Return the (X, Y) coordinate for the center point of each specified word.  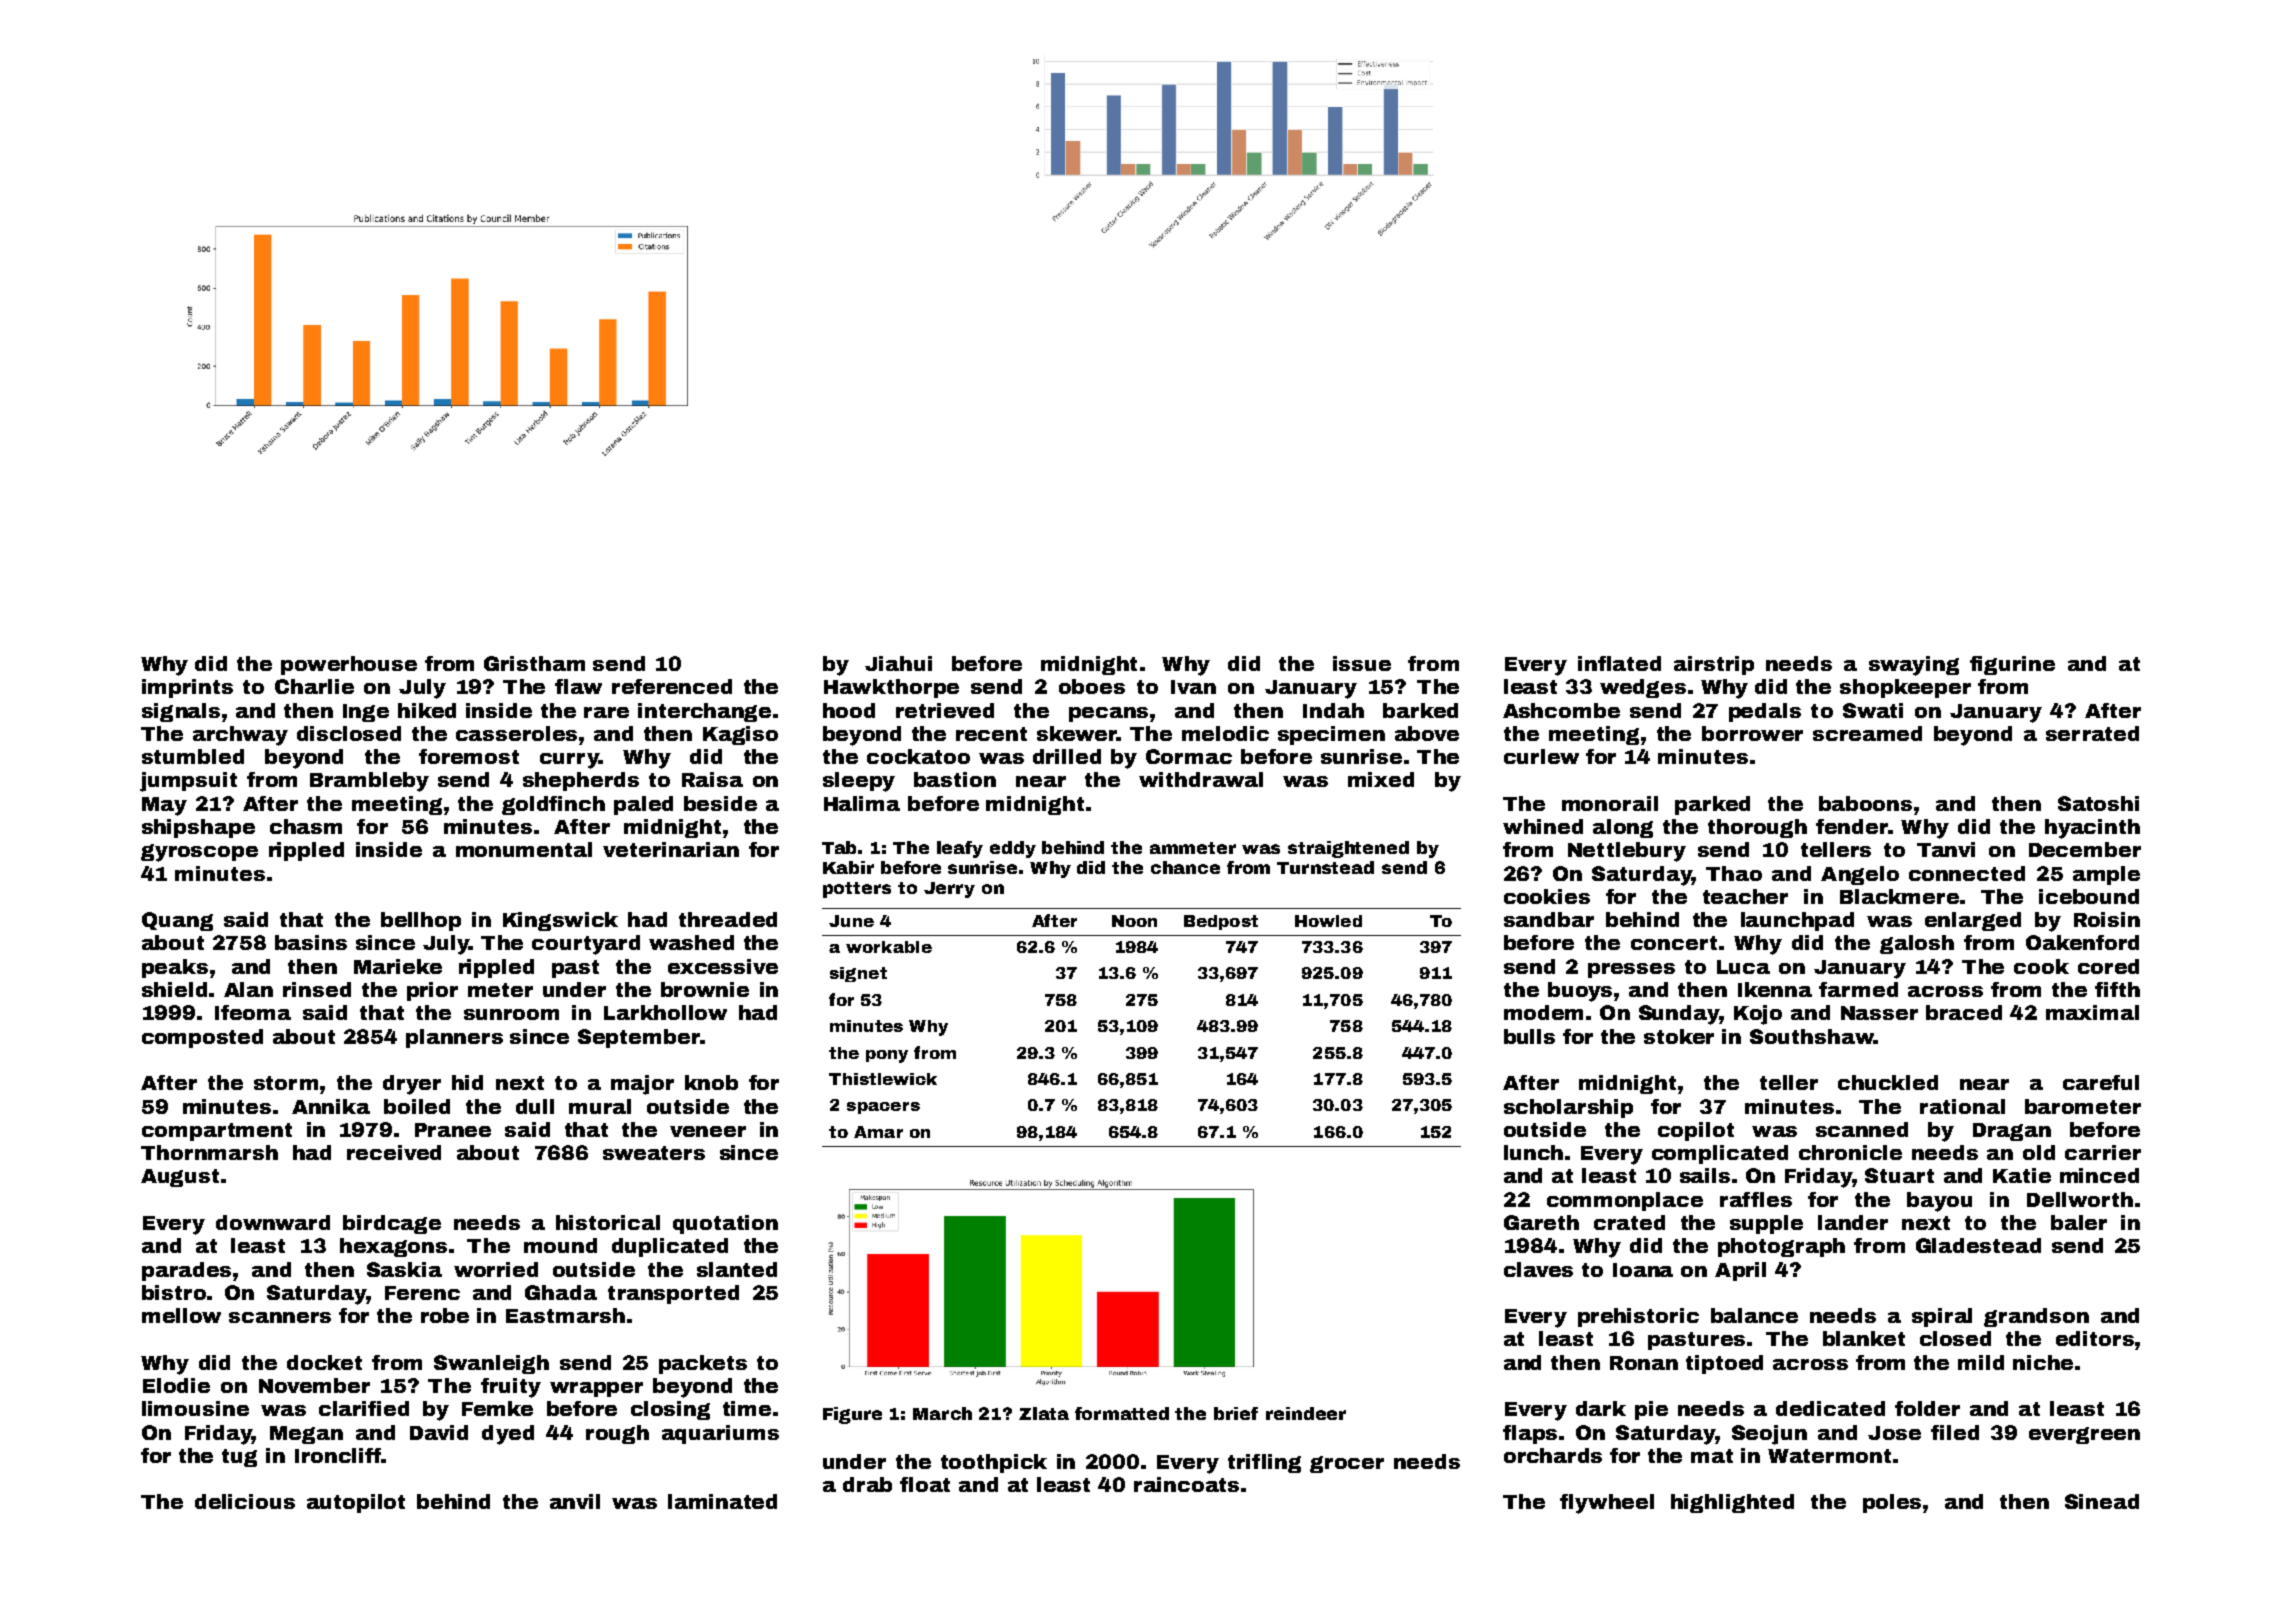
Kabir (848, 867)
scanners (280, 1317)
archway (240, 736)
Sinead (2102, 1501)
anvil (575, 1501)
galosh (1917, 944)
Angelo (1860, 875)
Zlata (1044, 1413)
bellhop (421, 921)
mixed (1381, 779)
